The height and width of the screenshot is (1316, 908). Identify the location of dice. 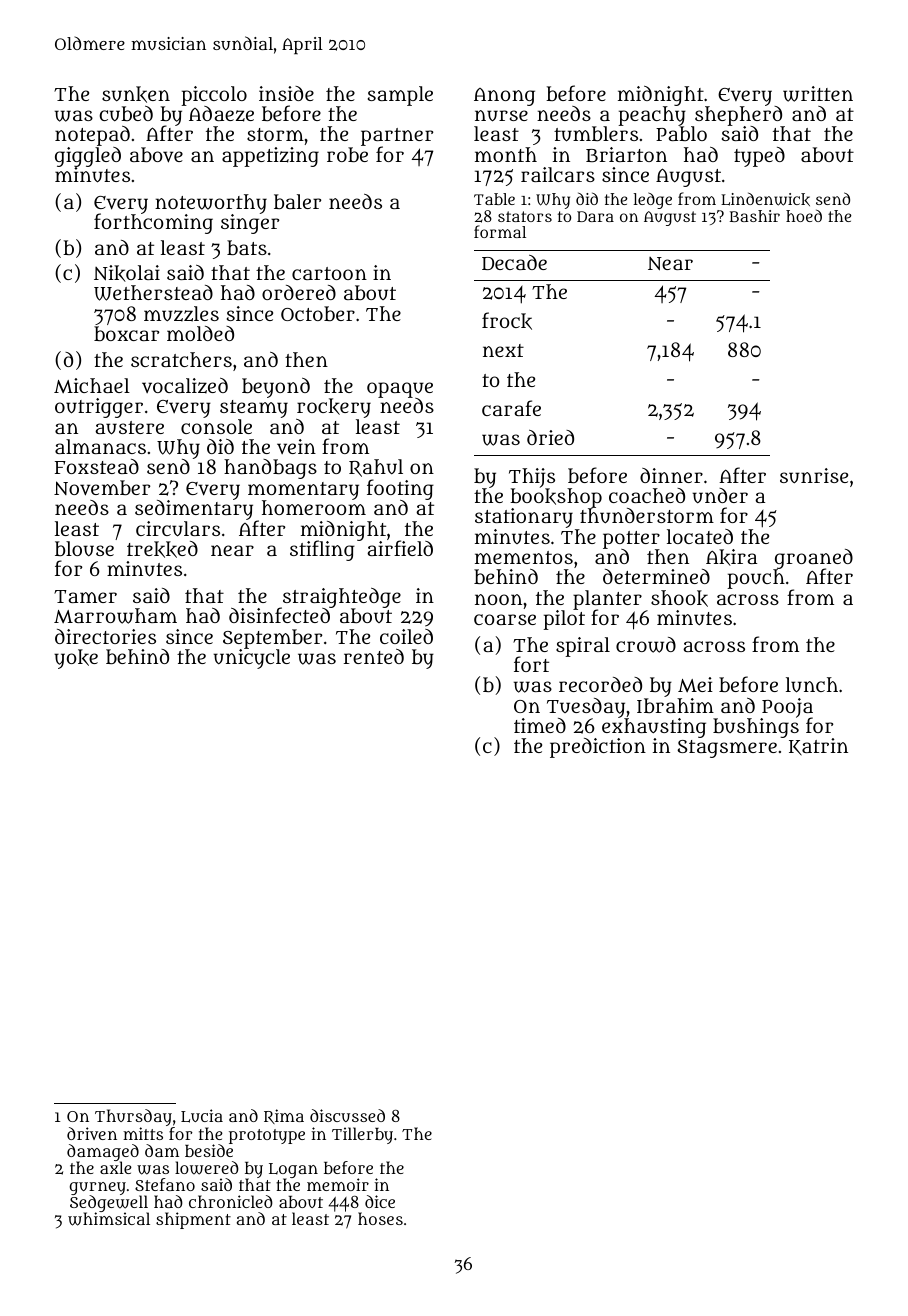
(380, 1201).
